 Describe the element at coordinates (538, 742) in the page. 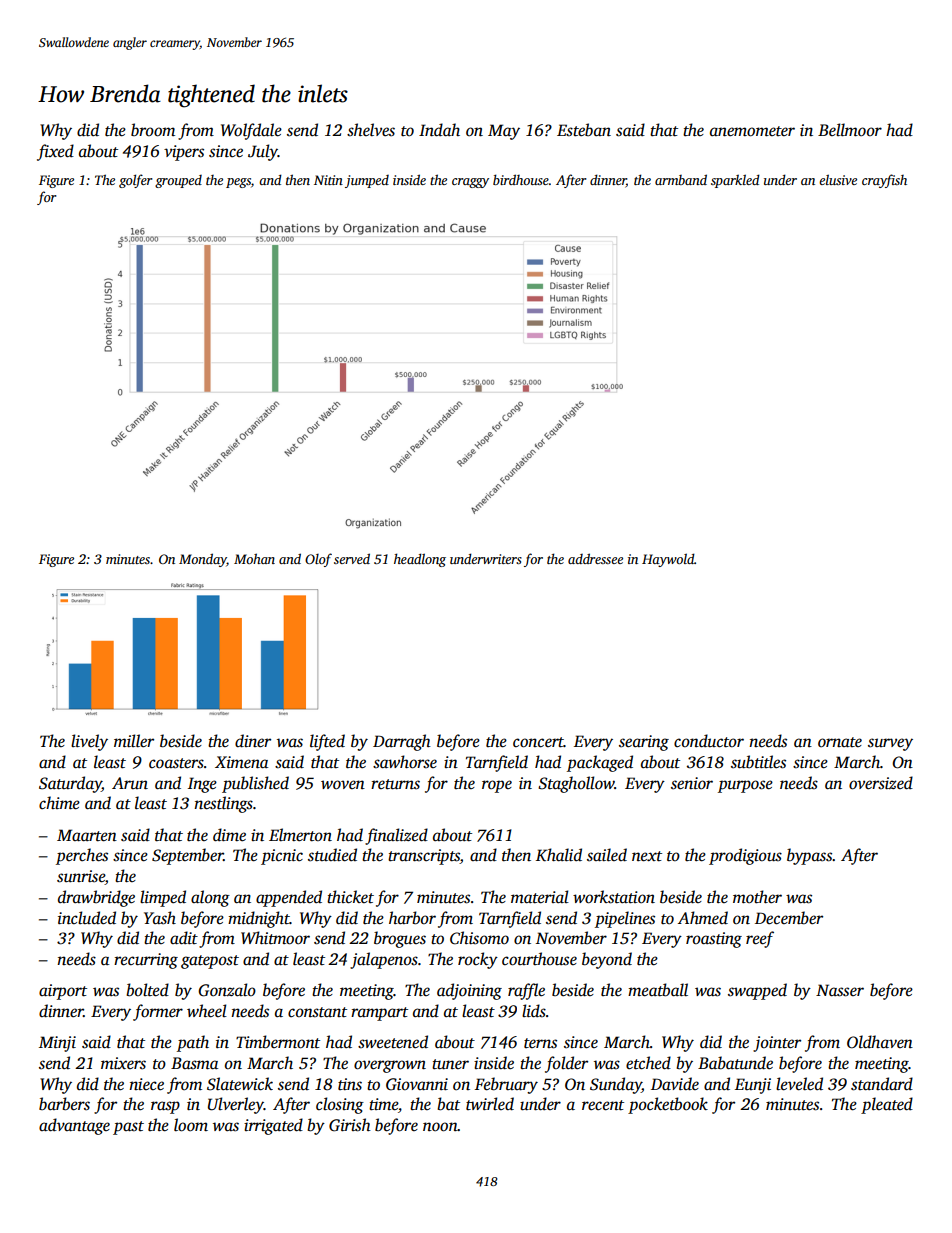

I see `concert` at that location.
